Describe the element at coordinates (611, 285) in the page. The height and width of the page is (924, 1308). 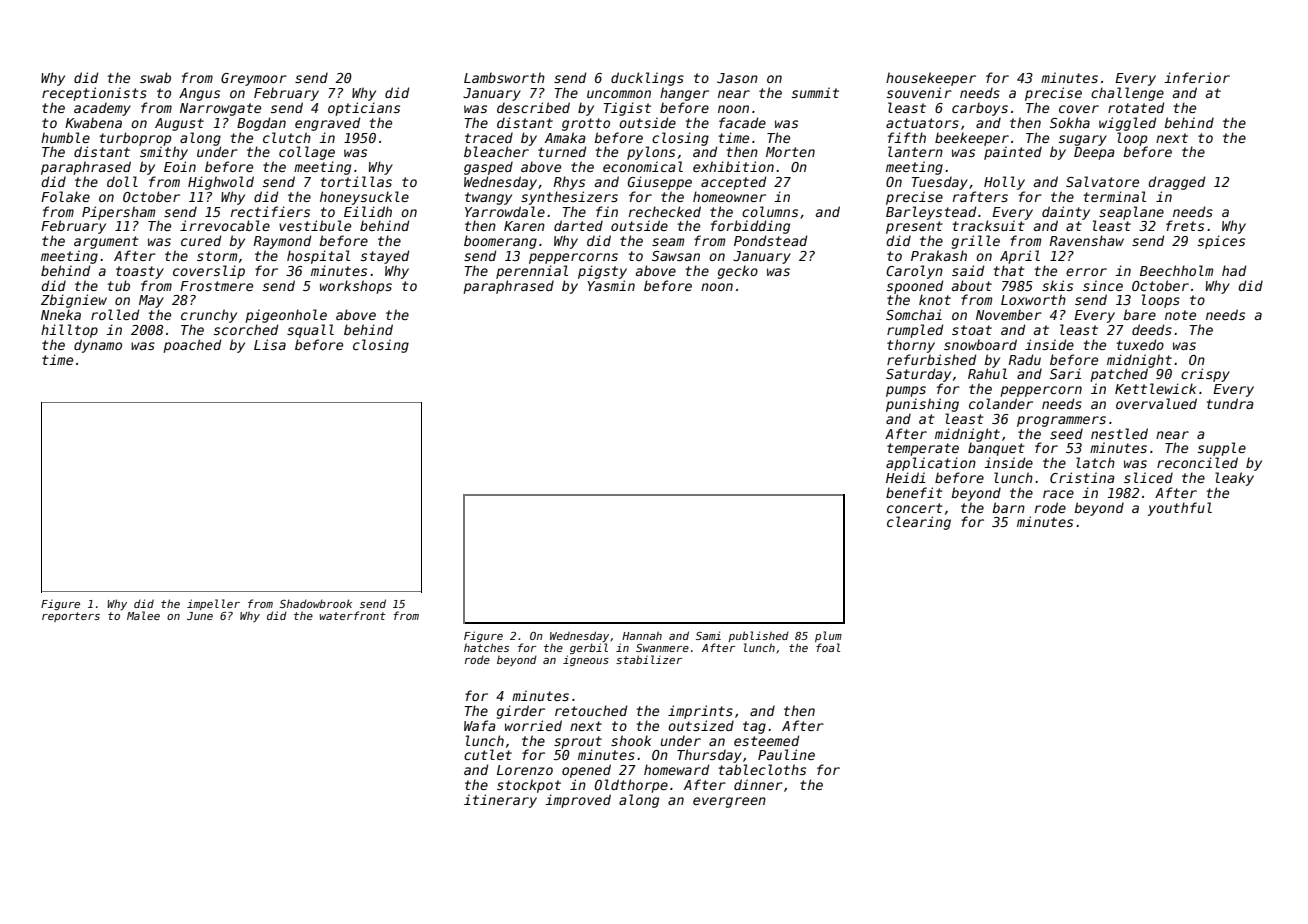
I see `Yasmin` at that location.
